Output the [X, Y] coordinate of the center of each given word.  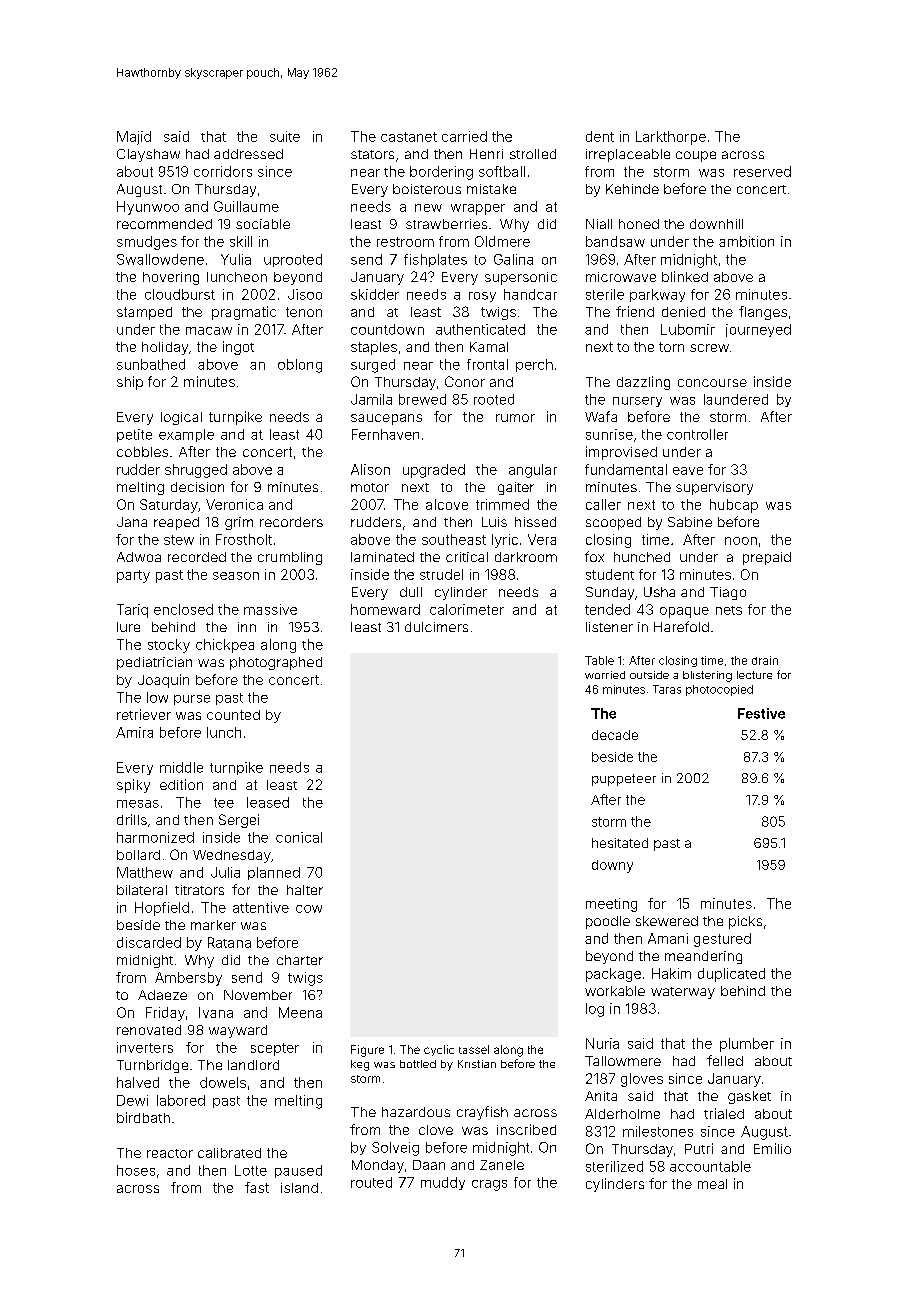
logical [181, 418]
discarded [149, 942]
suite [285, 136]
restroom [405, 242]
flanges [763, 313]
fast [257, 1187]
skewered [667, 921]
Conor [465, 381]
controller [697, 434]
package [613, 975]
